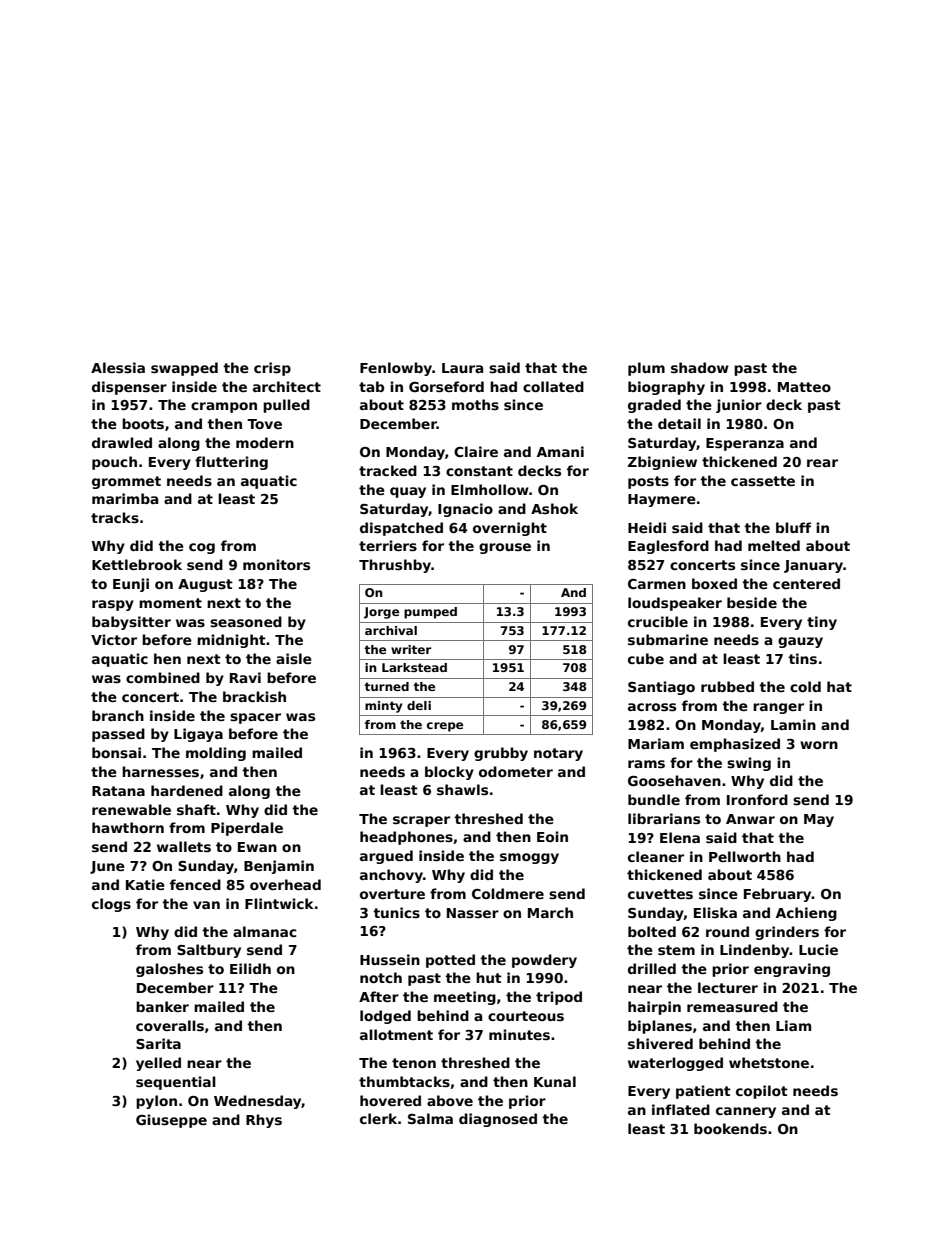 This screenshot has width=952, height=1233. Describe the element at coordinates (162, 1006) in the screenshot. I see `banker` at that location.
